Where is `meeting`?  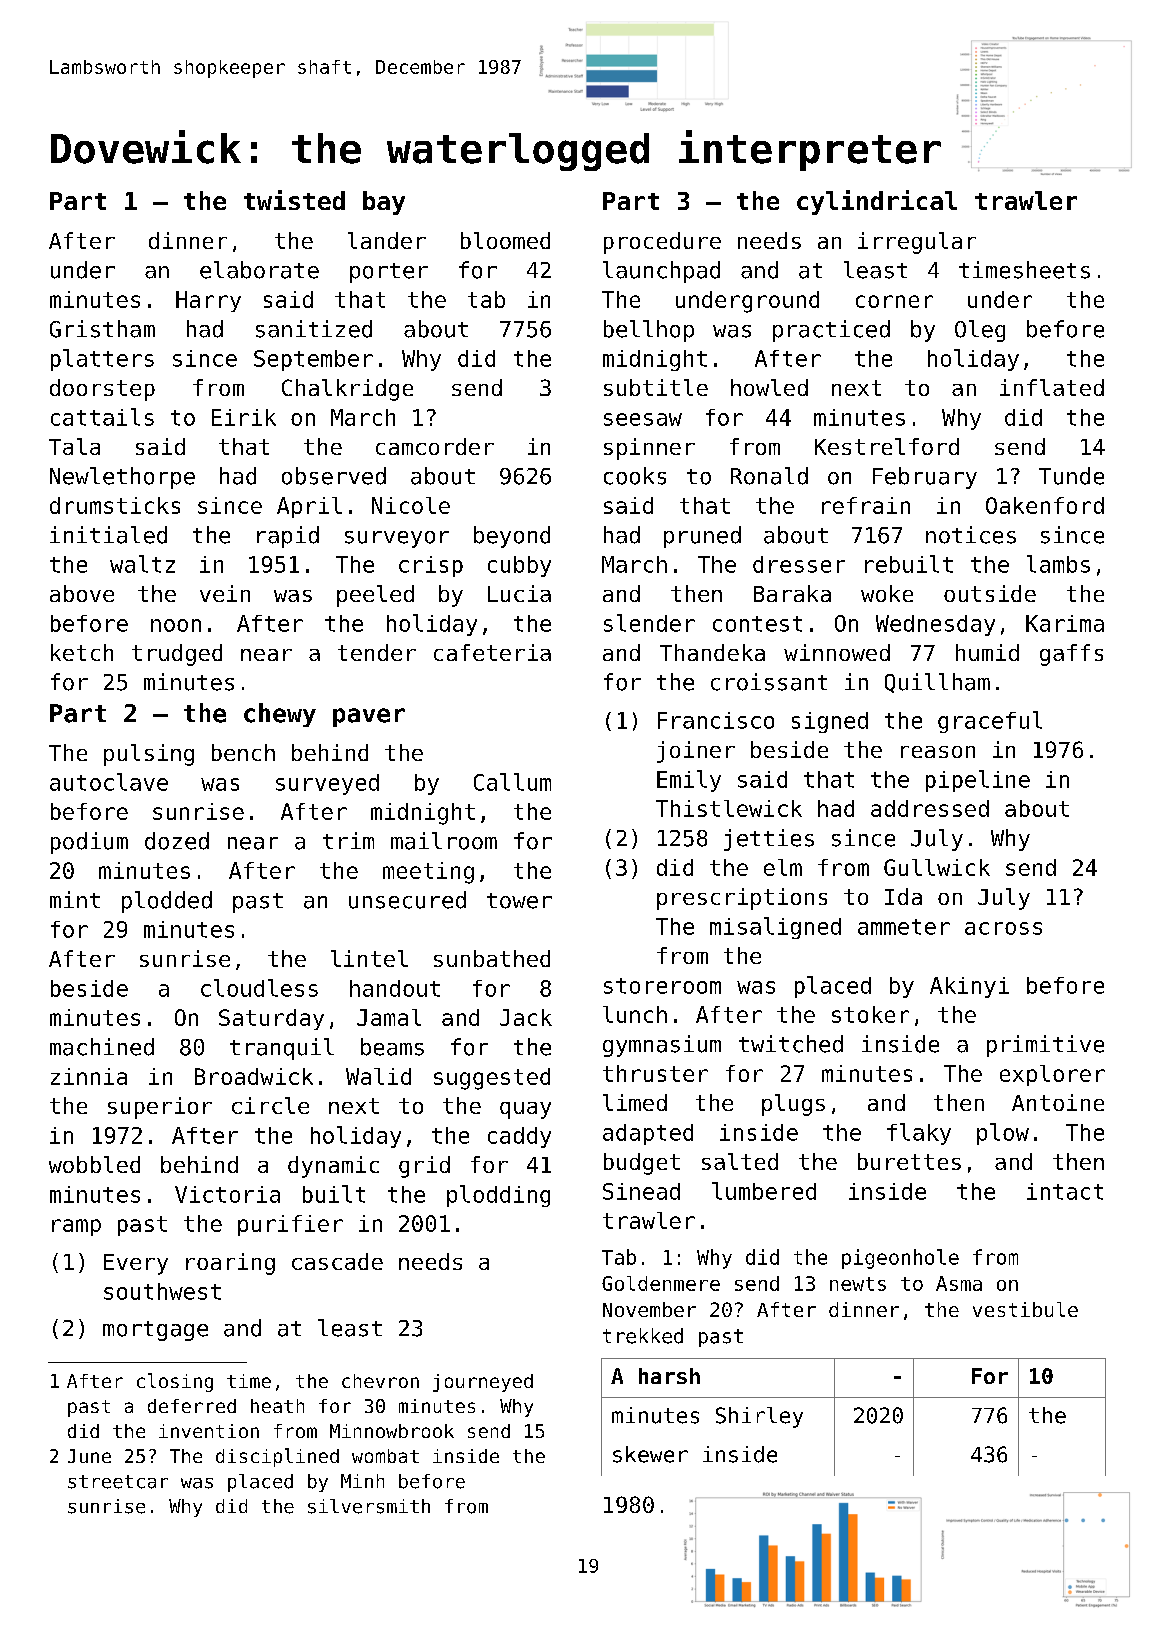
meeting is located at coordinates (428, 873).
